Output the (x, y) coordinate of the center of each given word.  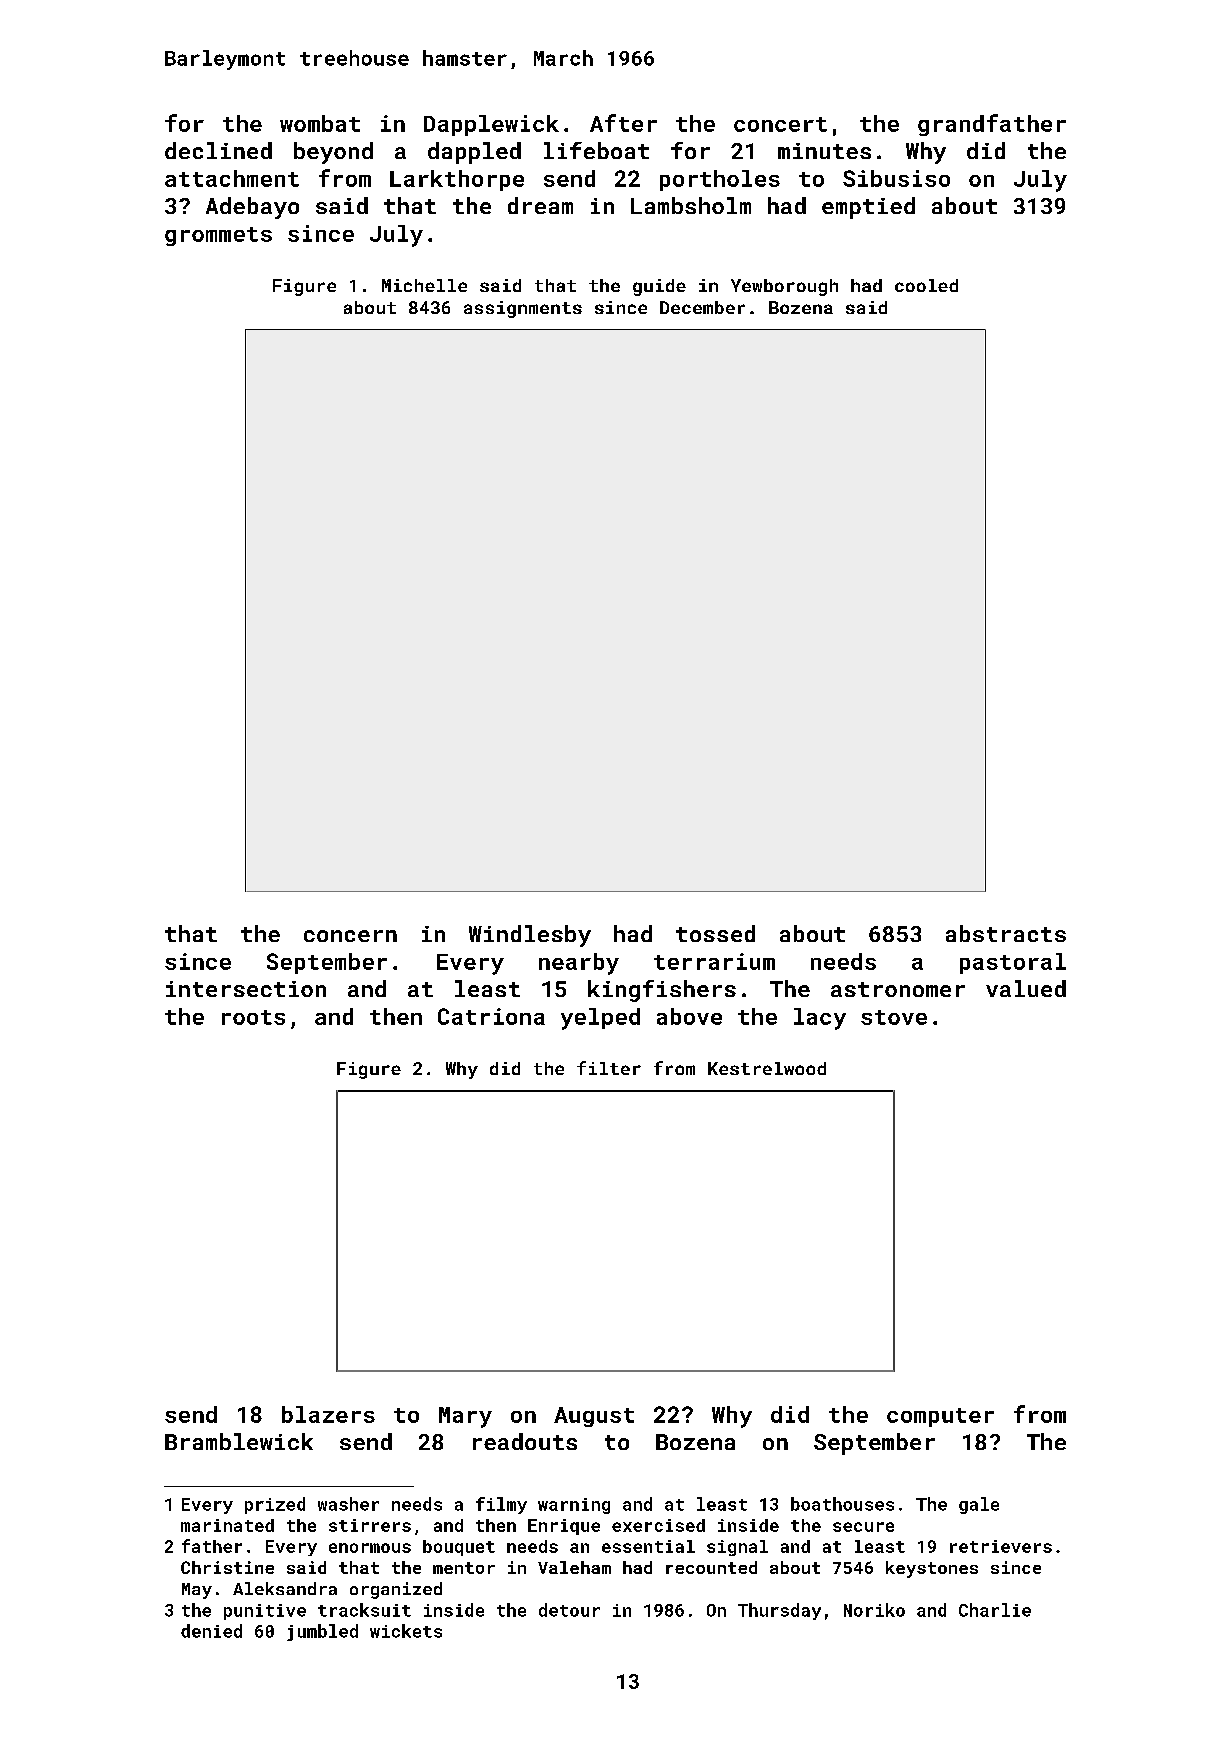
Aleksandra (285, 1588)
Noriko (874, 1610)
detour (569, 1610)
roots (253, 1017)
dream (540, 205)
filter (609, 1068)
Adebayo (252, 208)
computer (940, 1417)
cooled (926, 285)
